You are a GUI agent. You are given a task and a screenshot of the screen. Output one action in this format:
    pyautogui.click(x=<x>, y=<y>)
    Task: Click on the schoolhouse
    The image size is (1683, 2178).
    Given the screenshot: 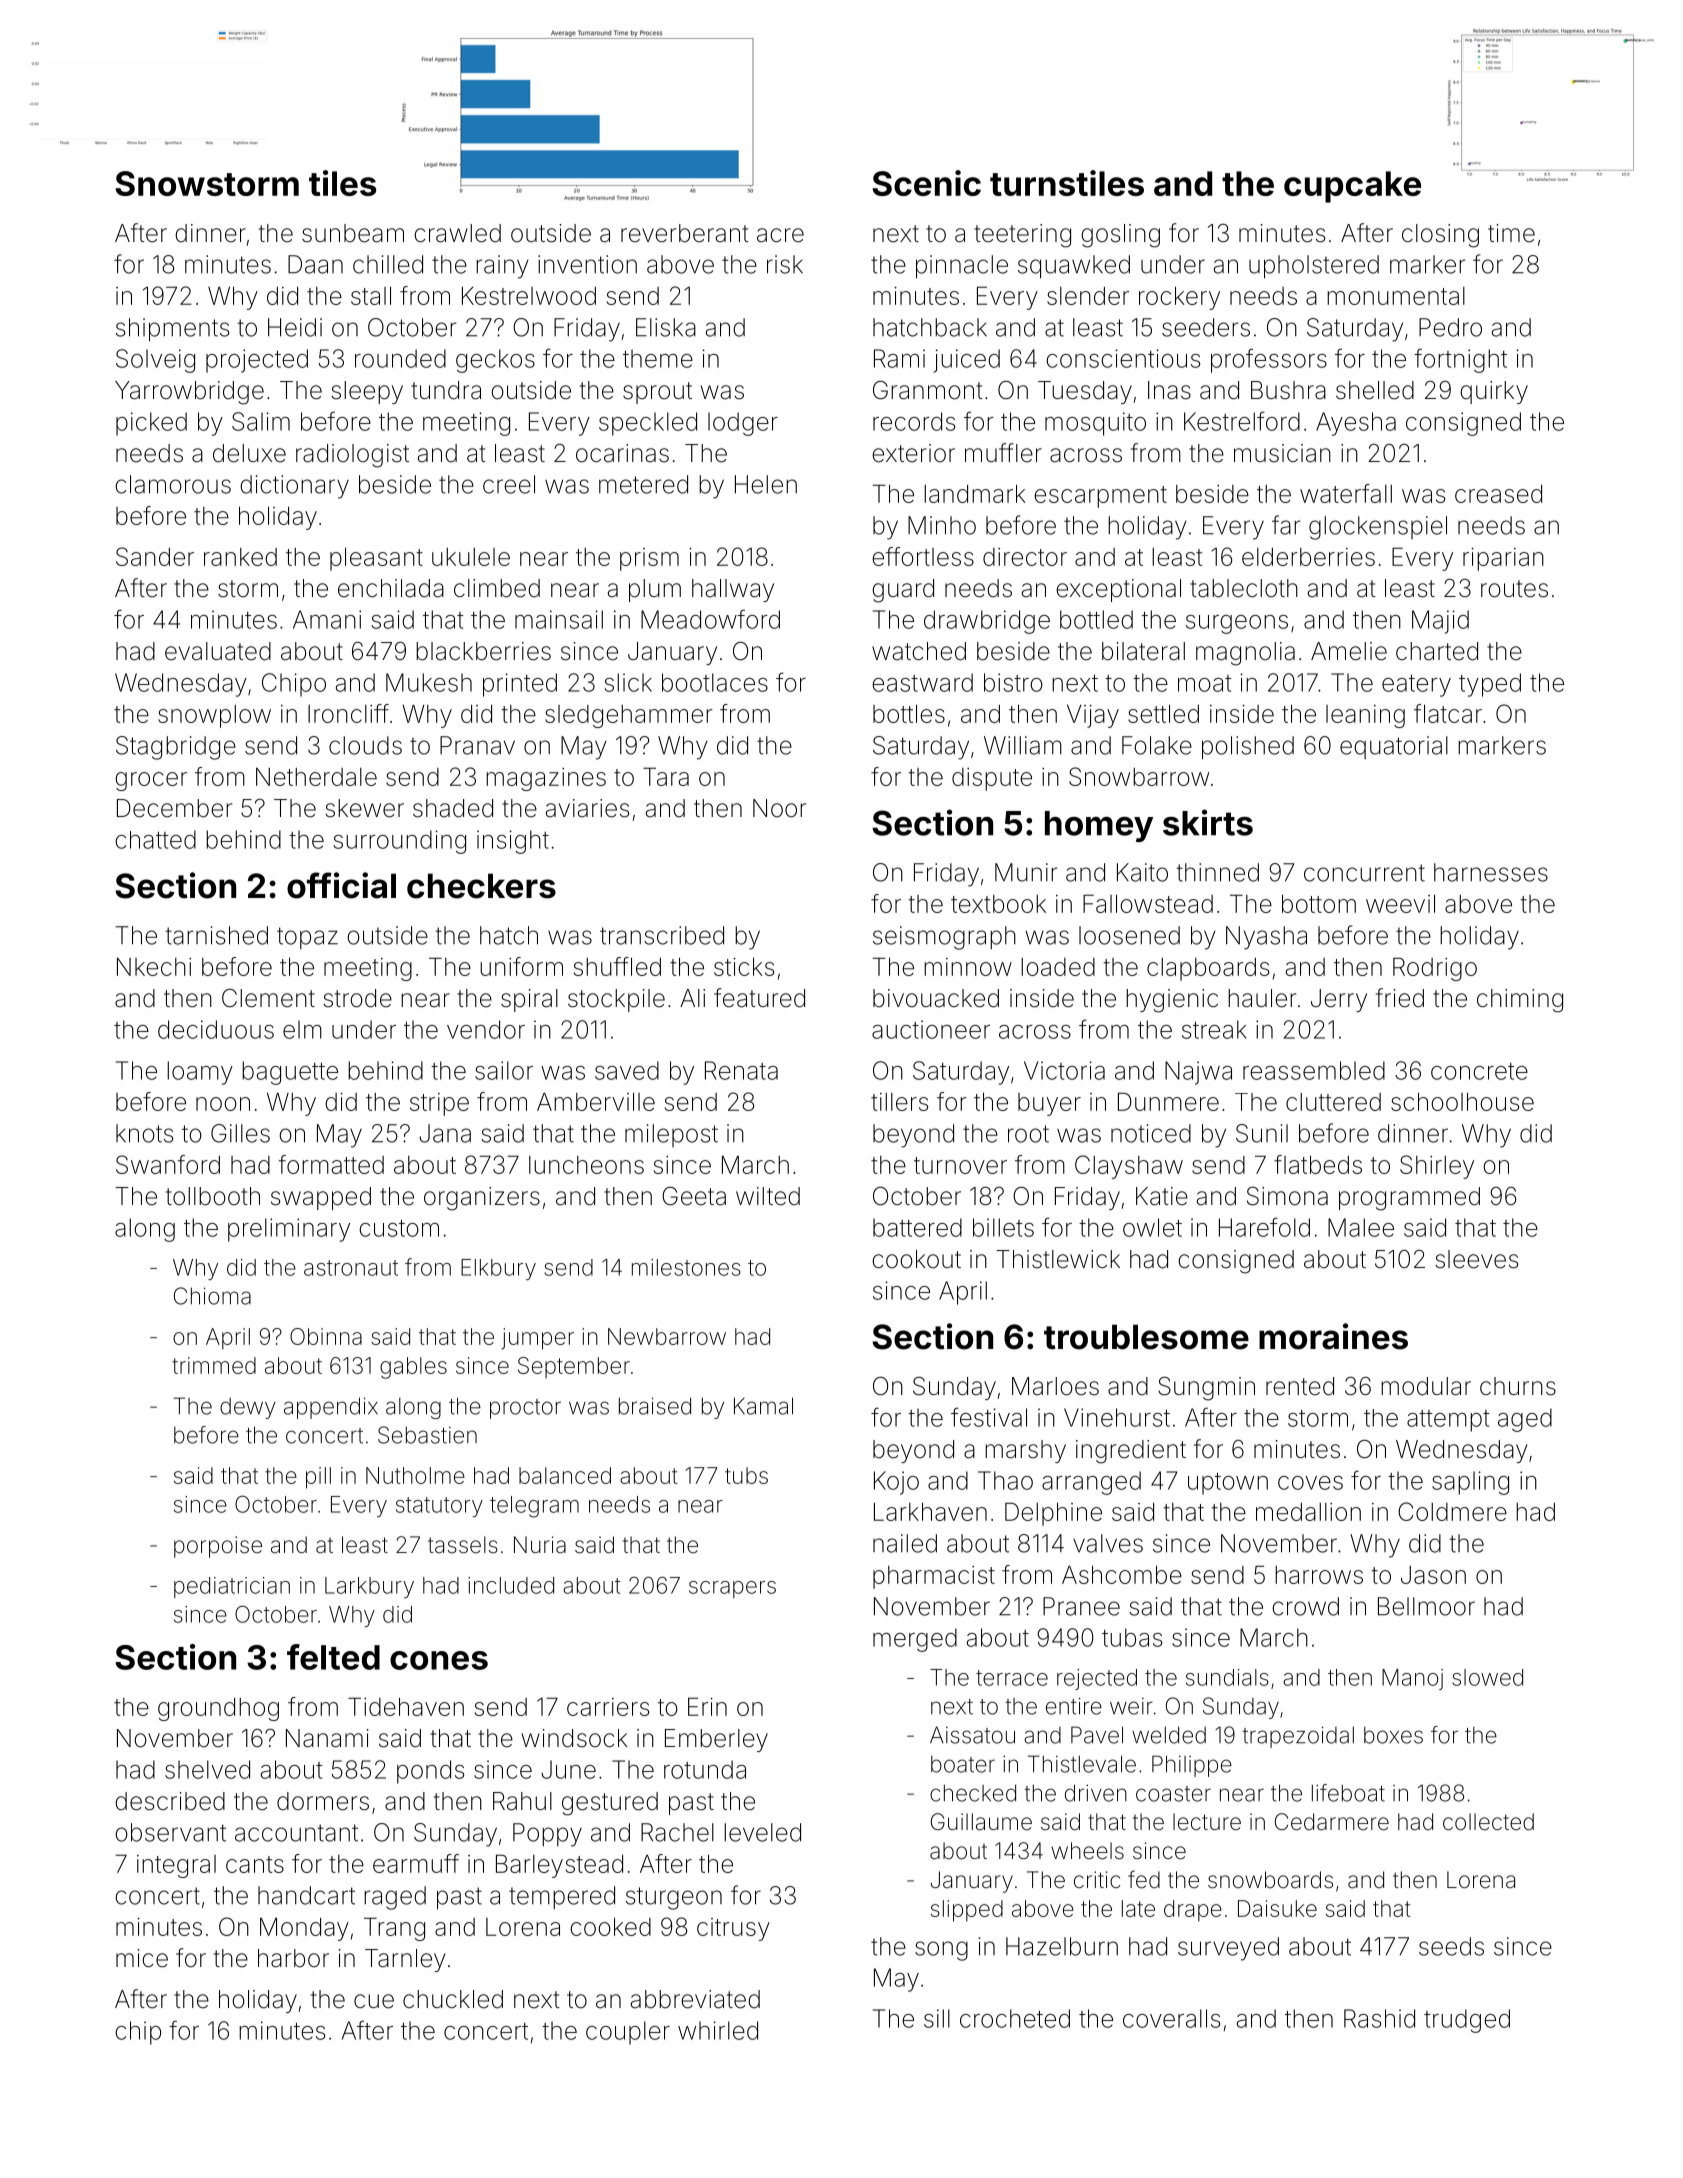 What is the action you would take?
    pyautogui.click(x=1462, y=1101)
